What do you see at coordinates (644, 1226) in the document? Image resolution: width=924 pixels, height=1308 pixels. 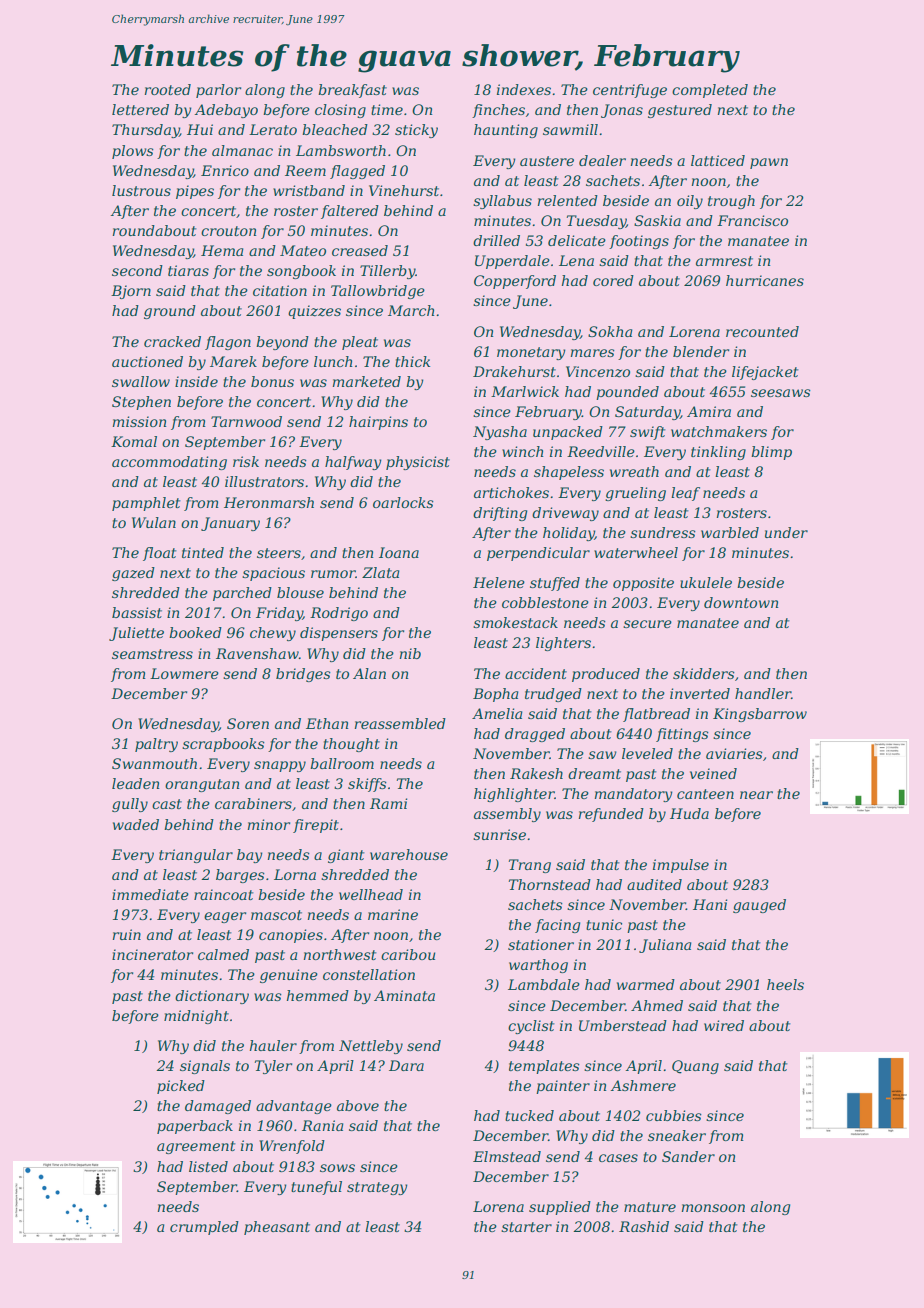 I see `Rashid` at bounding box center [644, 1226].
